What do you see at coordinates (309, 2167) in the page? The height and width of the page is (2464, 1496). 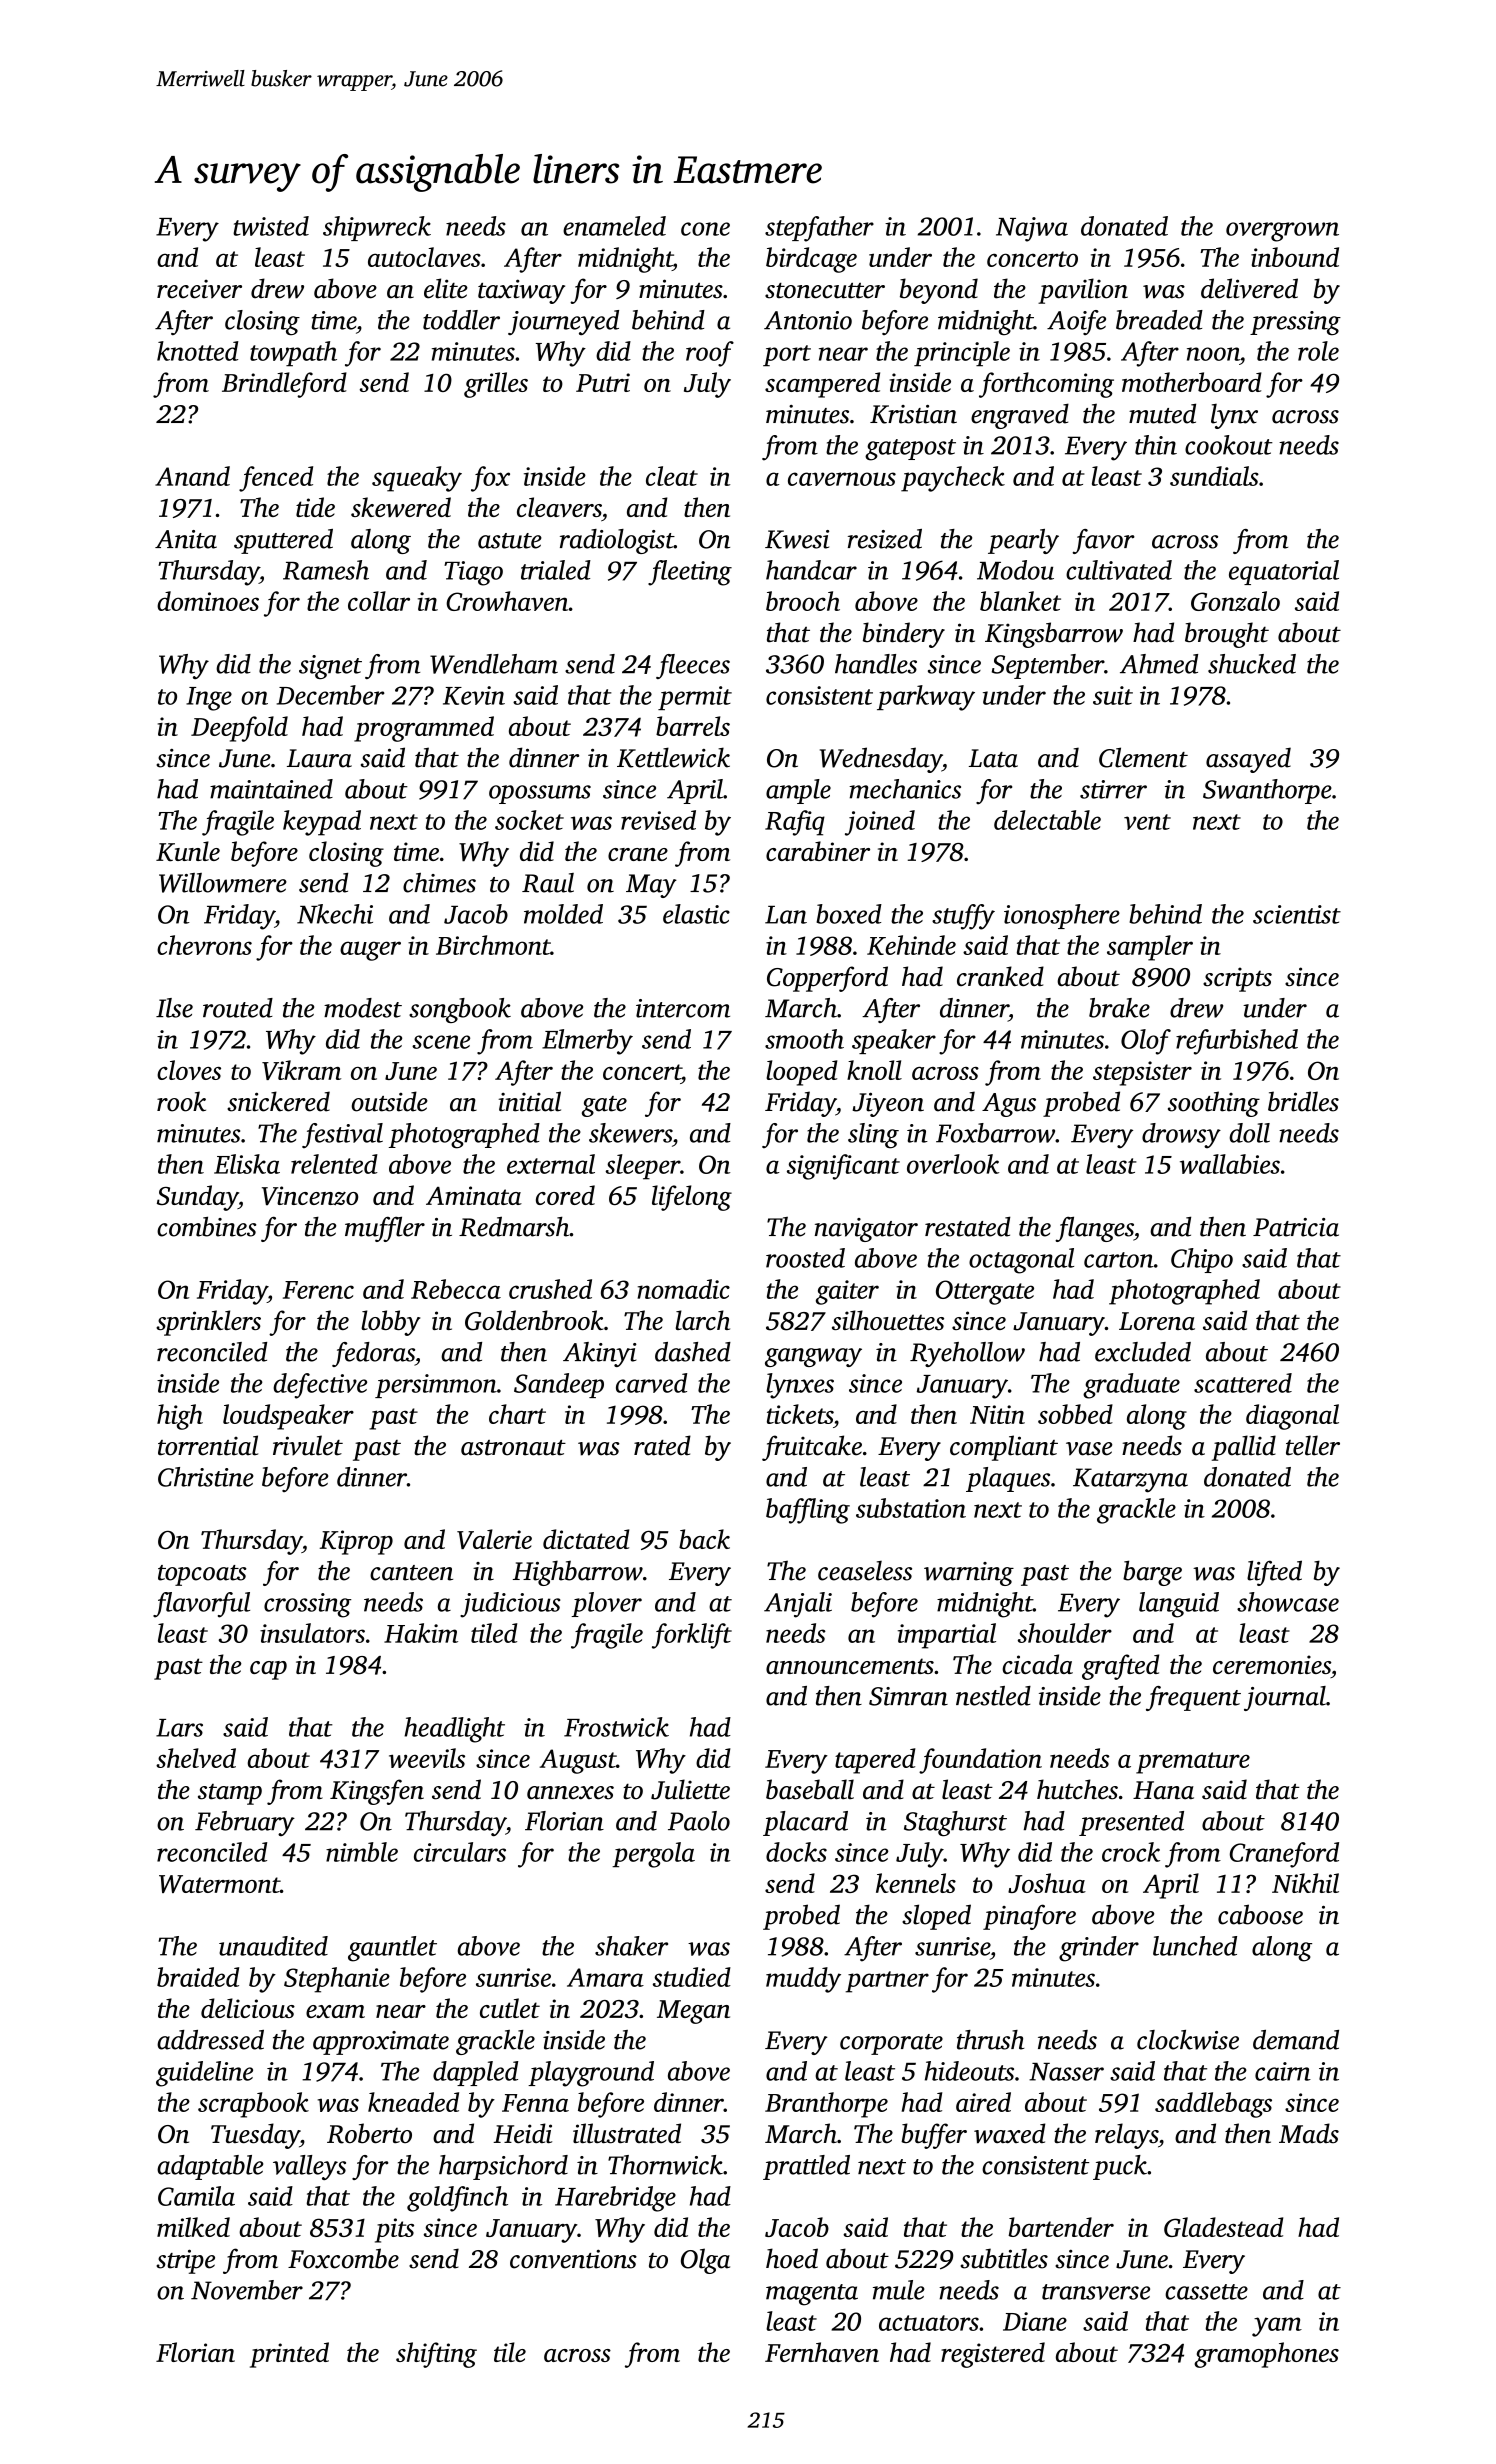 I see `valleys` at bounding box center [309, 2167].
